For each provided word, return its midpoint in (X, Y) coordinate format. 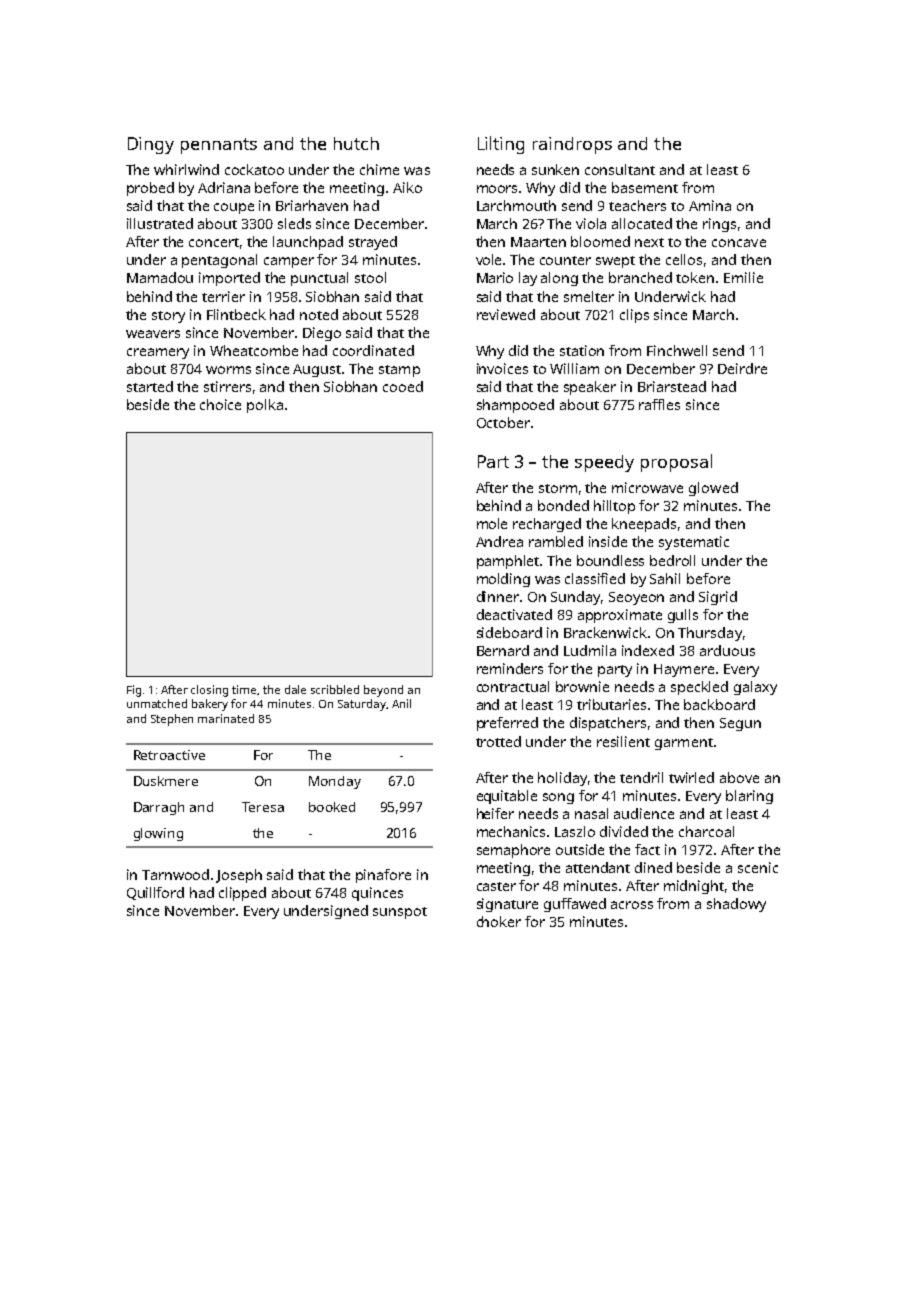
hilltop (614, 507)
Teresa (263, 807)
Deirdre (742, 368)
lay (528, 279)
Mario (495, 277)
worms (228, 370)
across (632, 905)
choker (499, 921)
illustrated (160, 223)
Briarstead (672, 386)
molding (503, 580)
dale (295, 689)
